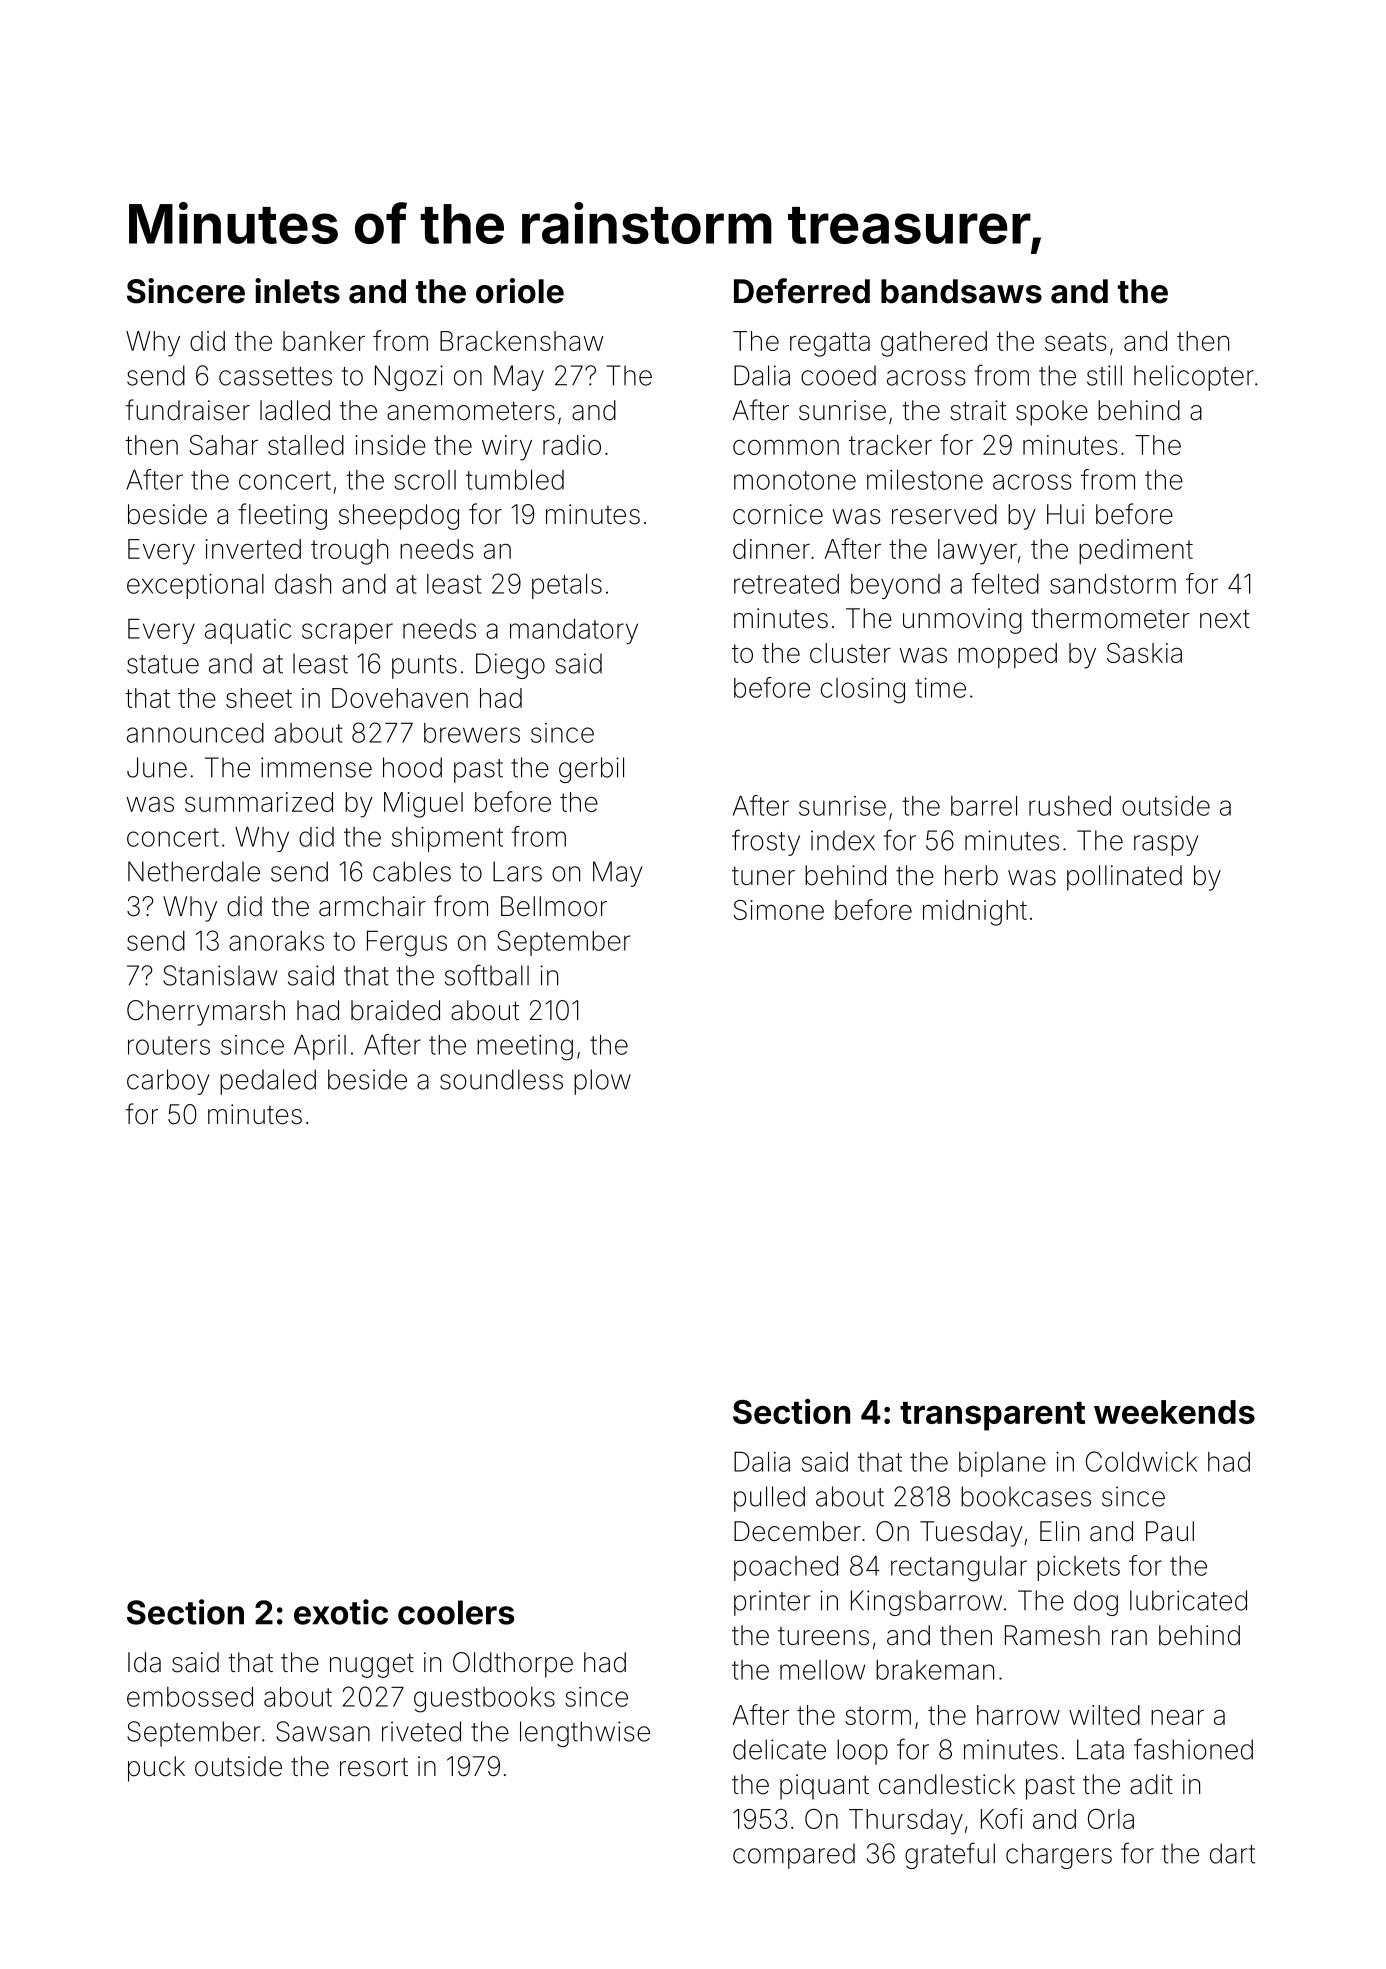 The width and height of the screenshot is (1386, 1969). Describe the element at coordinates (168, 1082) in the screenshot. I see `carboy` at that location.
